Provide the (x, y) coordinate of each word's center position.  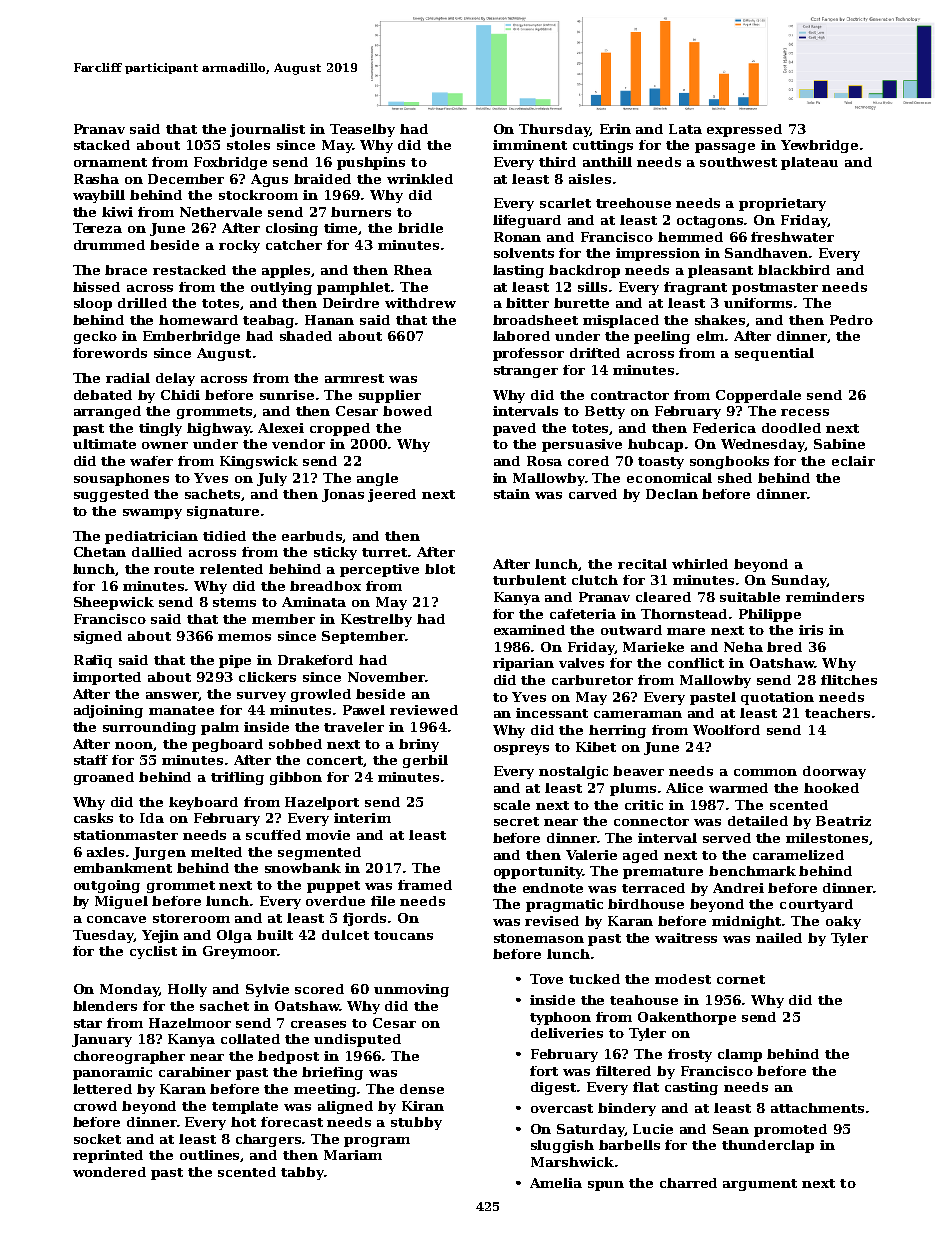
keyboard (203, 803)
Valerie (591, 855)
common (765, 772)
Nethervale (221, 212)
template (245, 1107)
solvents (524, 253)
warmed (738, 788)
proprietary (782, 204)
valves (581, 663)
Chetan (100, 552)
